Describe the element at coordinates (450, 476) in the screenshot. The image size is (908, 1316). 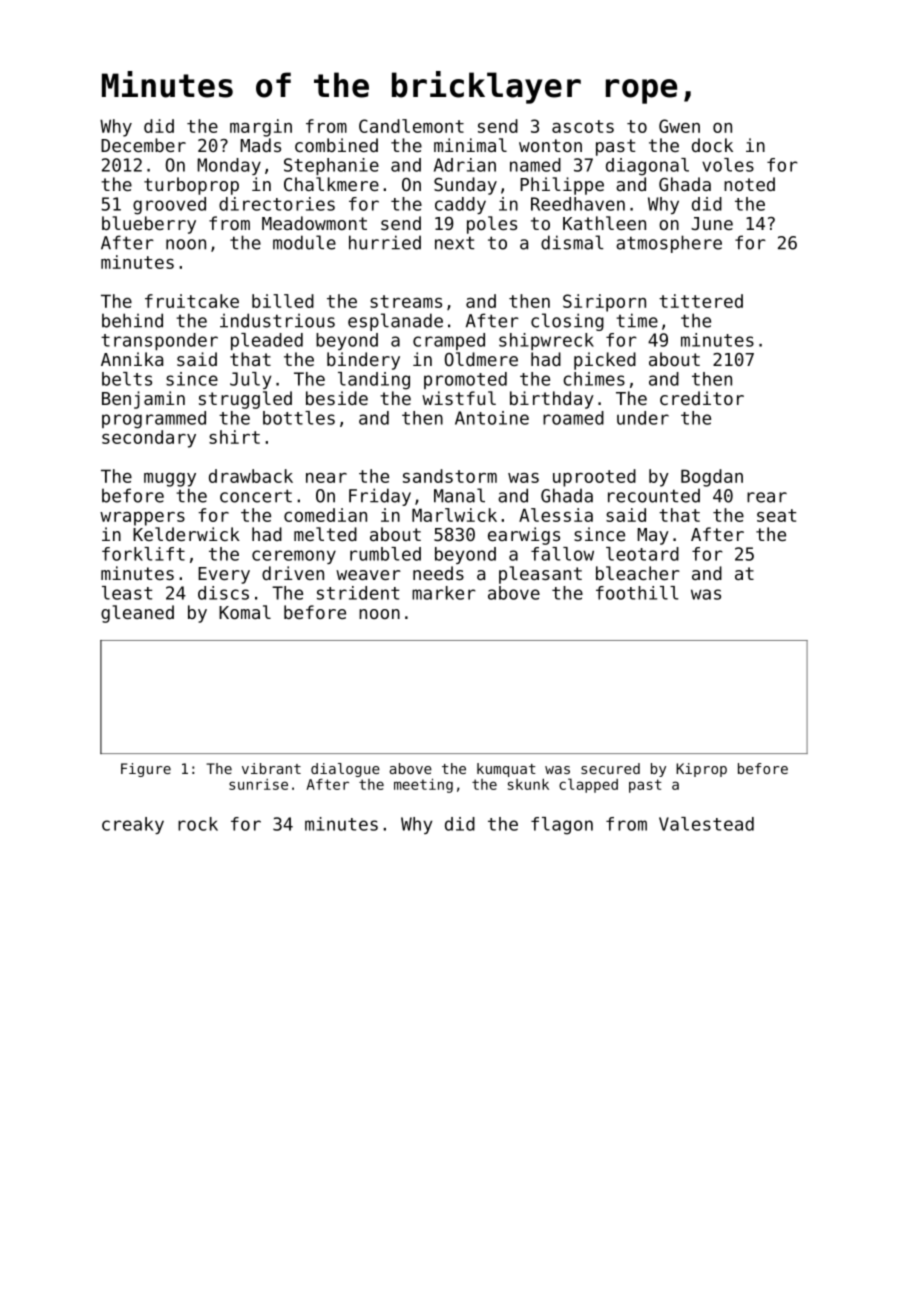
I see `sandstorm` at that location.
